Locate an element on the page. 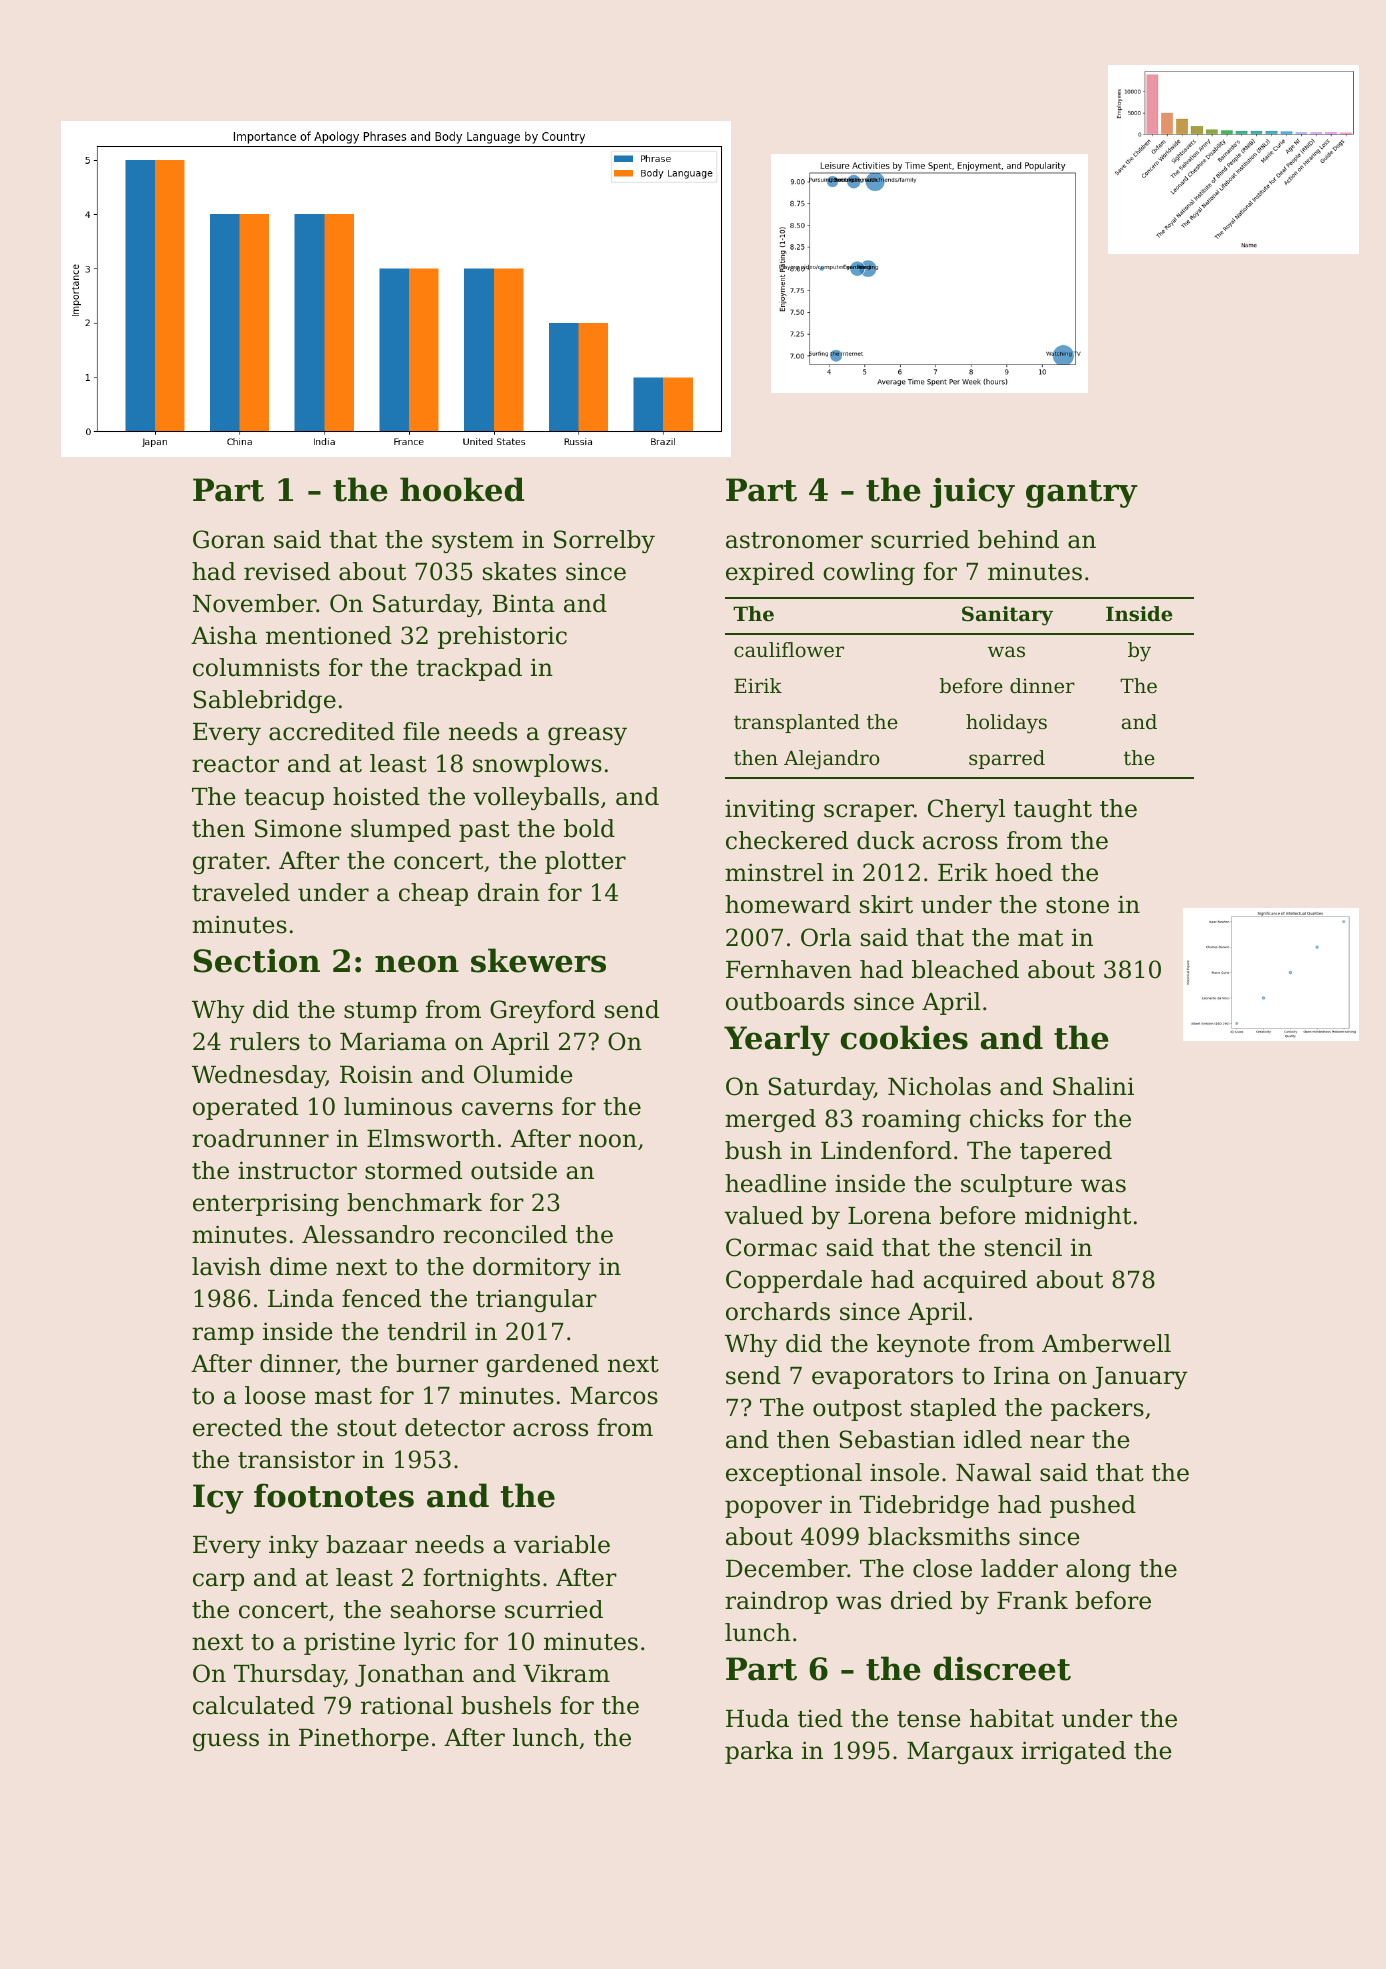 The width and height of the document is (1386, 1969). blacksmiths is located at coordinates (939, 1536).
